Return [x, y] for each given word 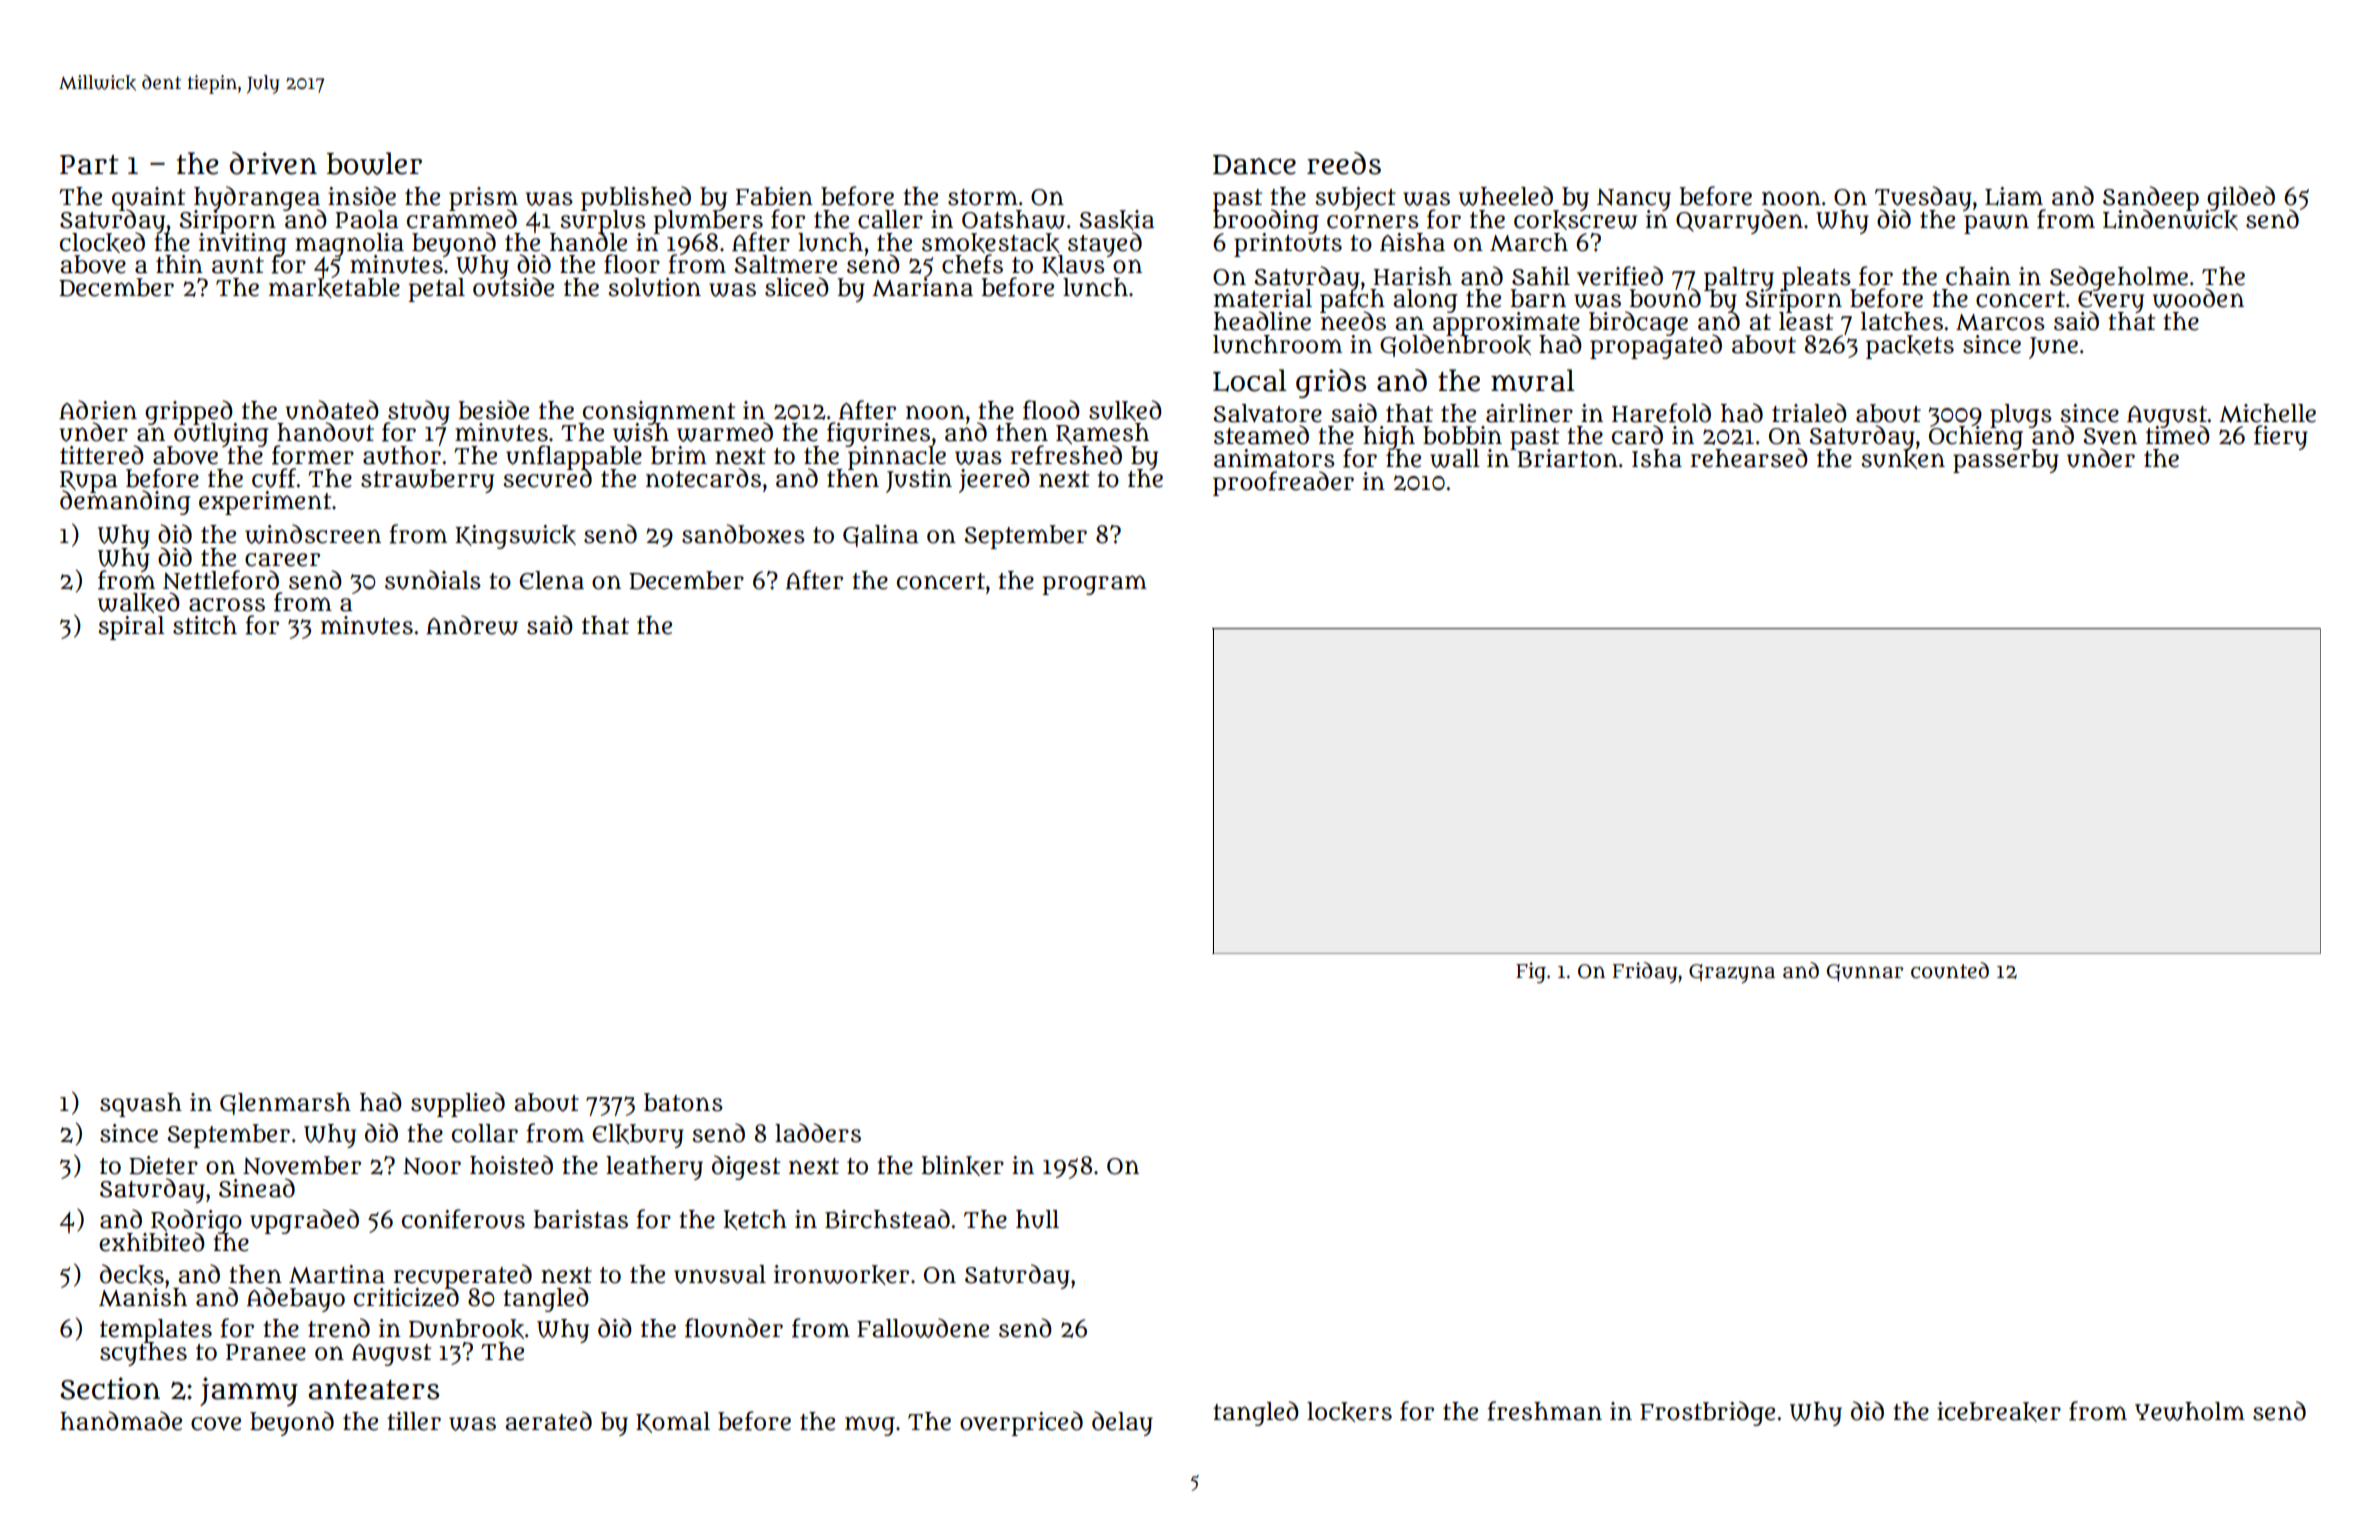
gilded [2241, 198]
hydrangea [257, 198]
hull [1037, 1219]
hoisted [511, 1165]
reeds [1344, 163]
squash [141, 1105]
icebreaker [1999, 1412]
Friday [1645, 972]
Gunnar [1865, 973]
